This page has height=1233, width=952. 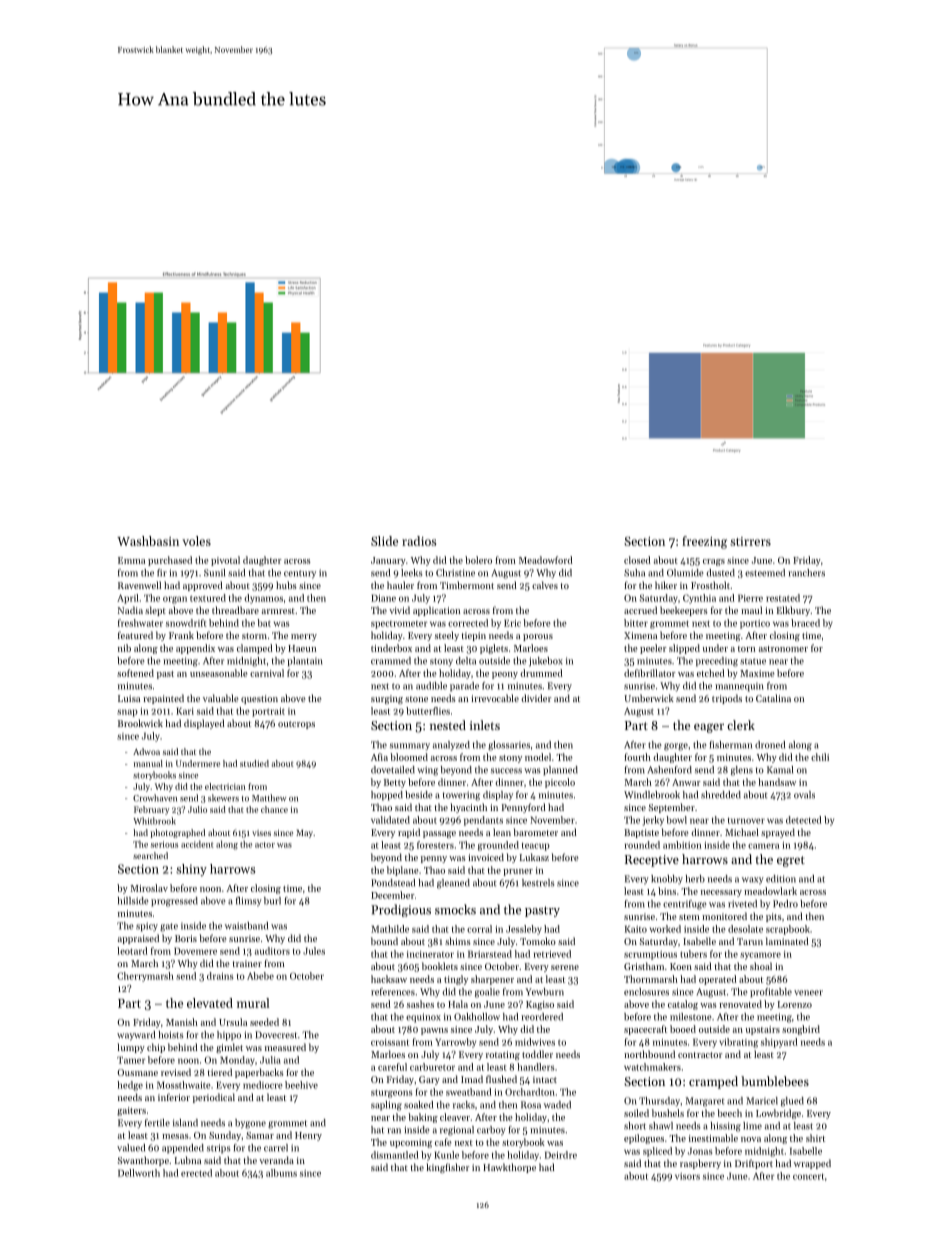 What do you see at coordinates (196, 1173) in the page?
I see `erected` at bounding box center [196, 1173].
